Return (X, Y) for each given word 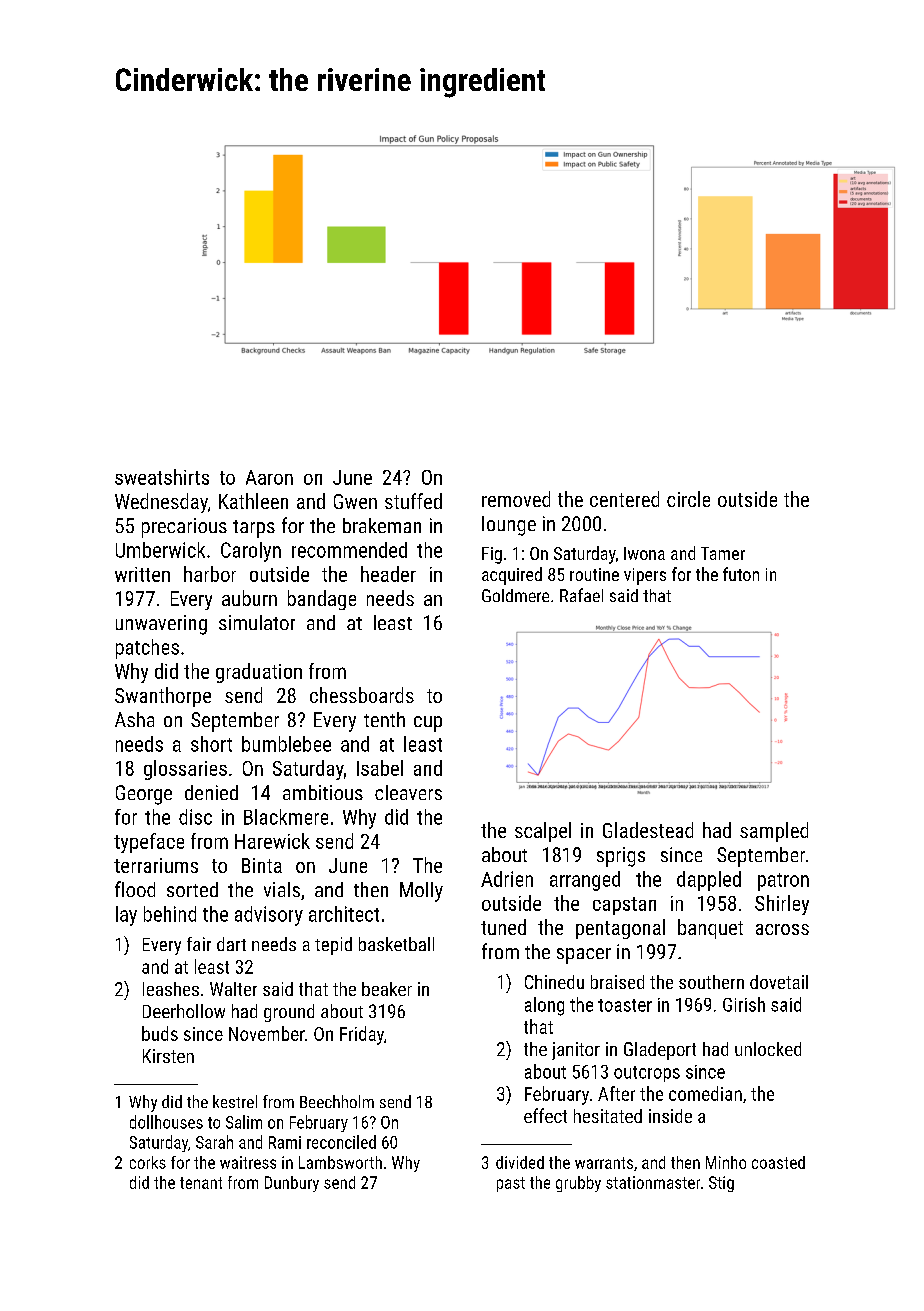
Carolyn (251, 552)
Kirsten (168, 1056)
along (544, 1006)
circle (688, 499)
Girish (744, 1004)
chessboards (362, 695)
